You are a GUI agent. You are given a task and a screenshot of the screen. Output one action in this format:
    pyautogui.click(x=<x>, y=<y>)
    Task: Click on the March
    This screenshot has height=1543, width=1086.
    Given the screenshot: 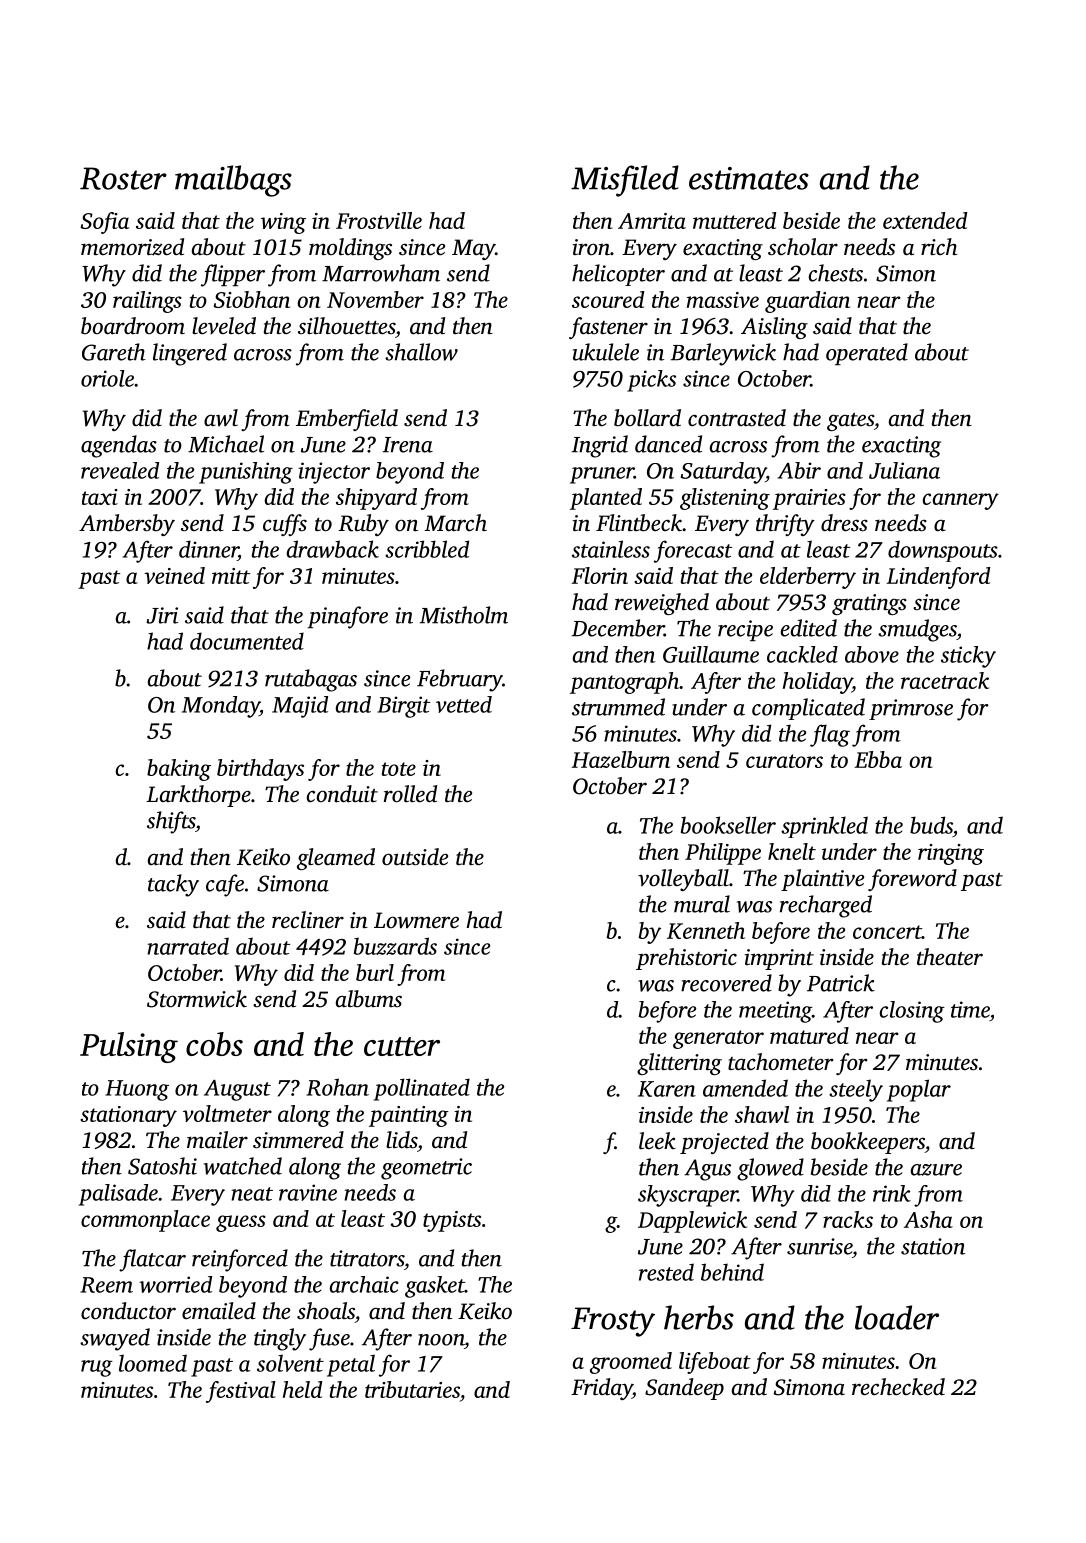 What is the action you would take?
    pyautogui.click(x=455, y=523)
